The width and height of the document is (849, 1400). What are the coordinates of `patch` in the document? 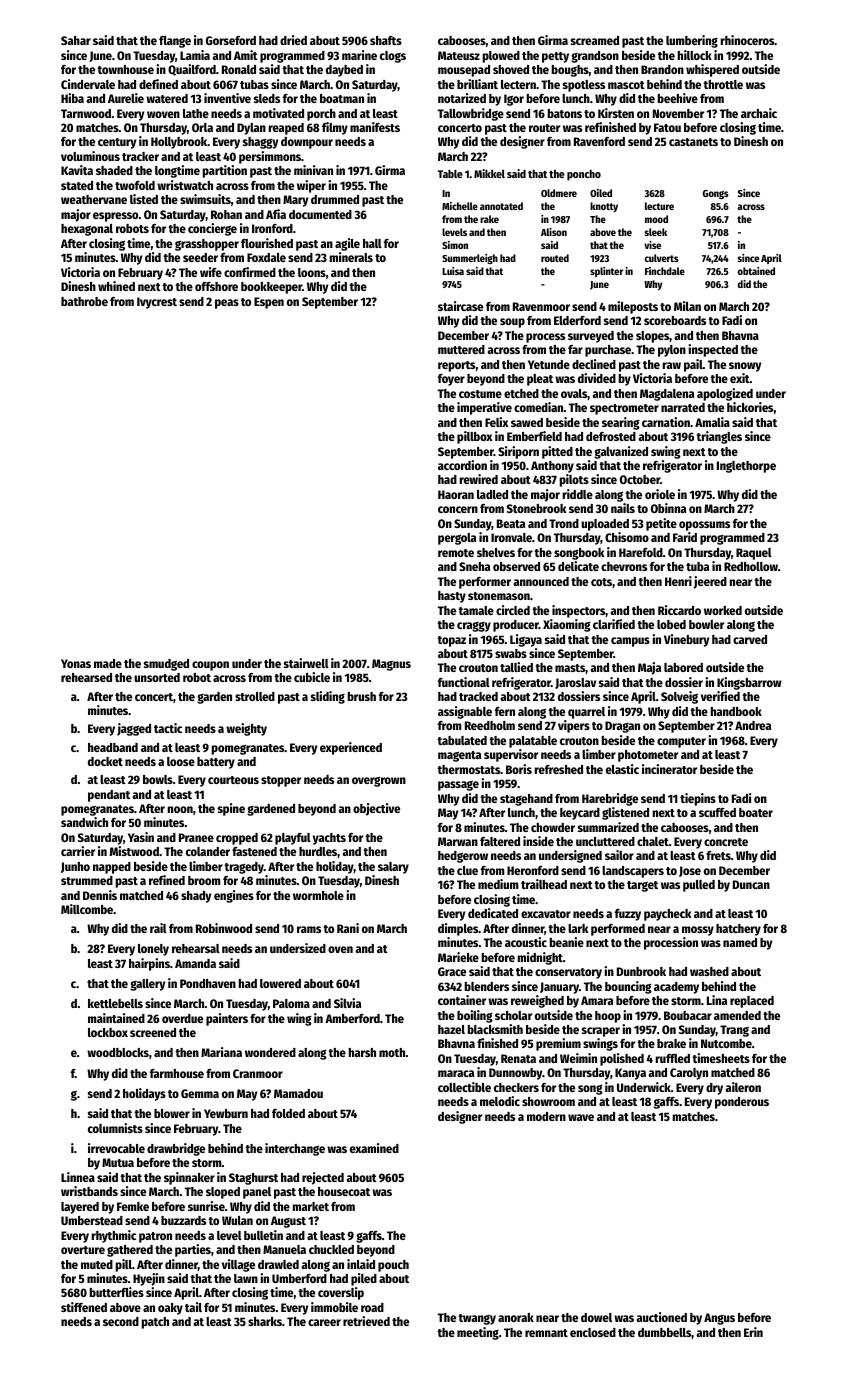 It's located at (155, 1323).
